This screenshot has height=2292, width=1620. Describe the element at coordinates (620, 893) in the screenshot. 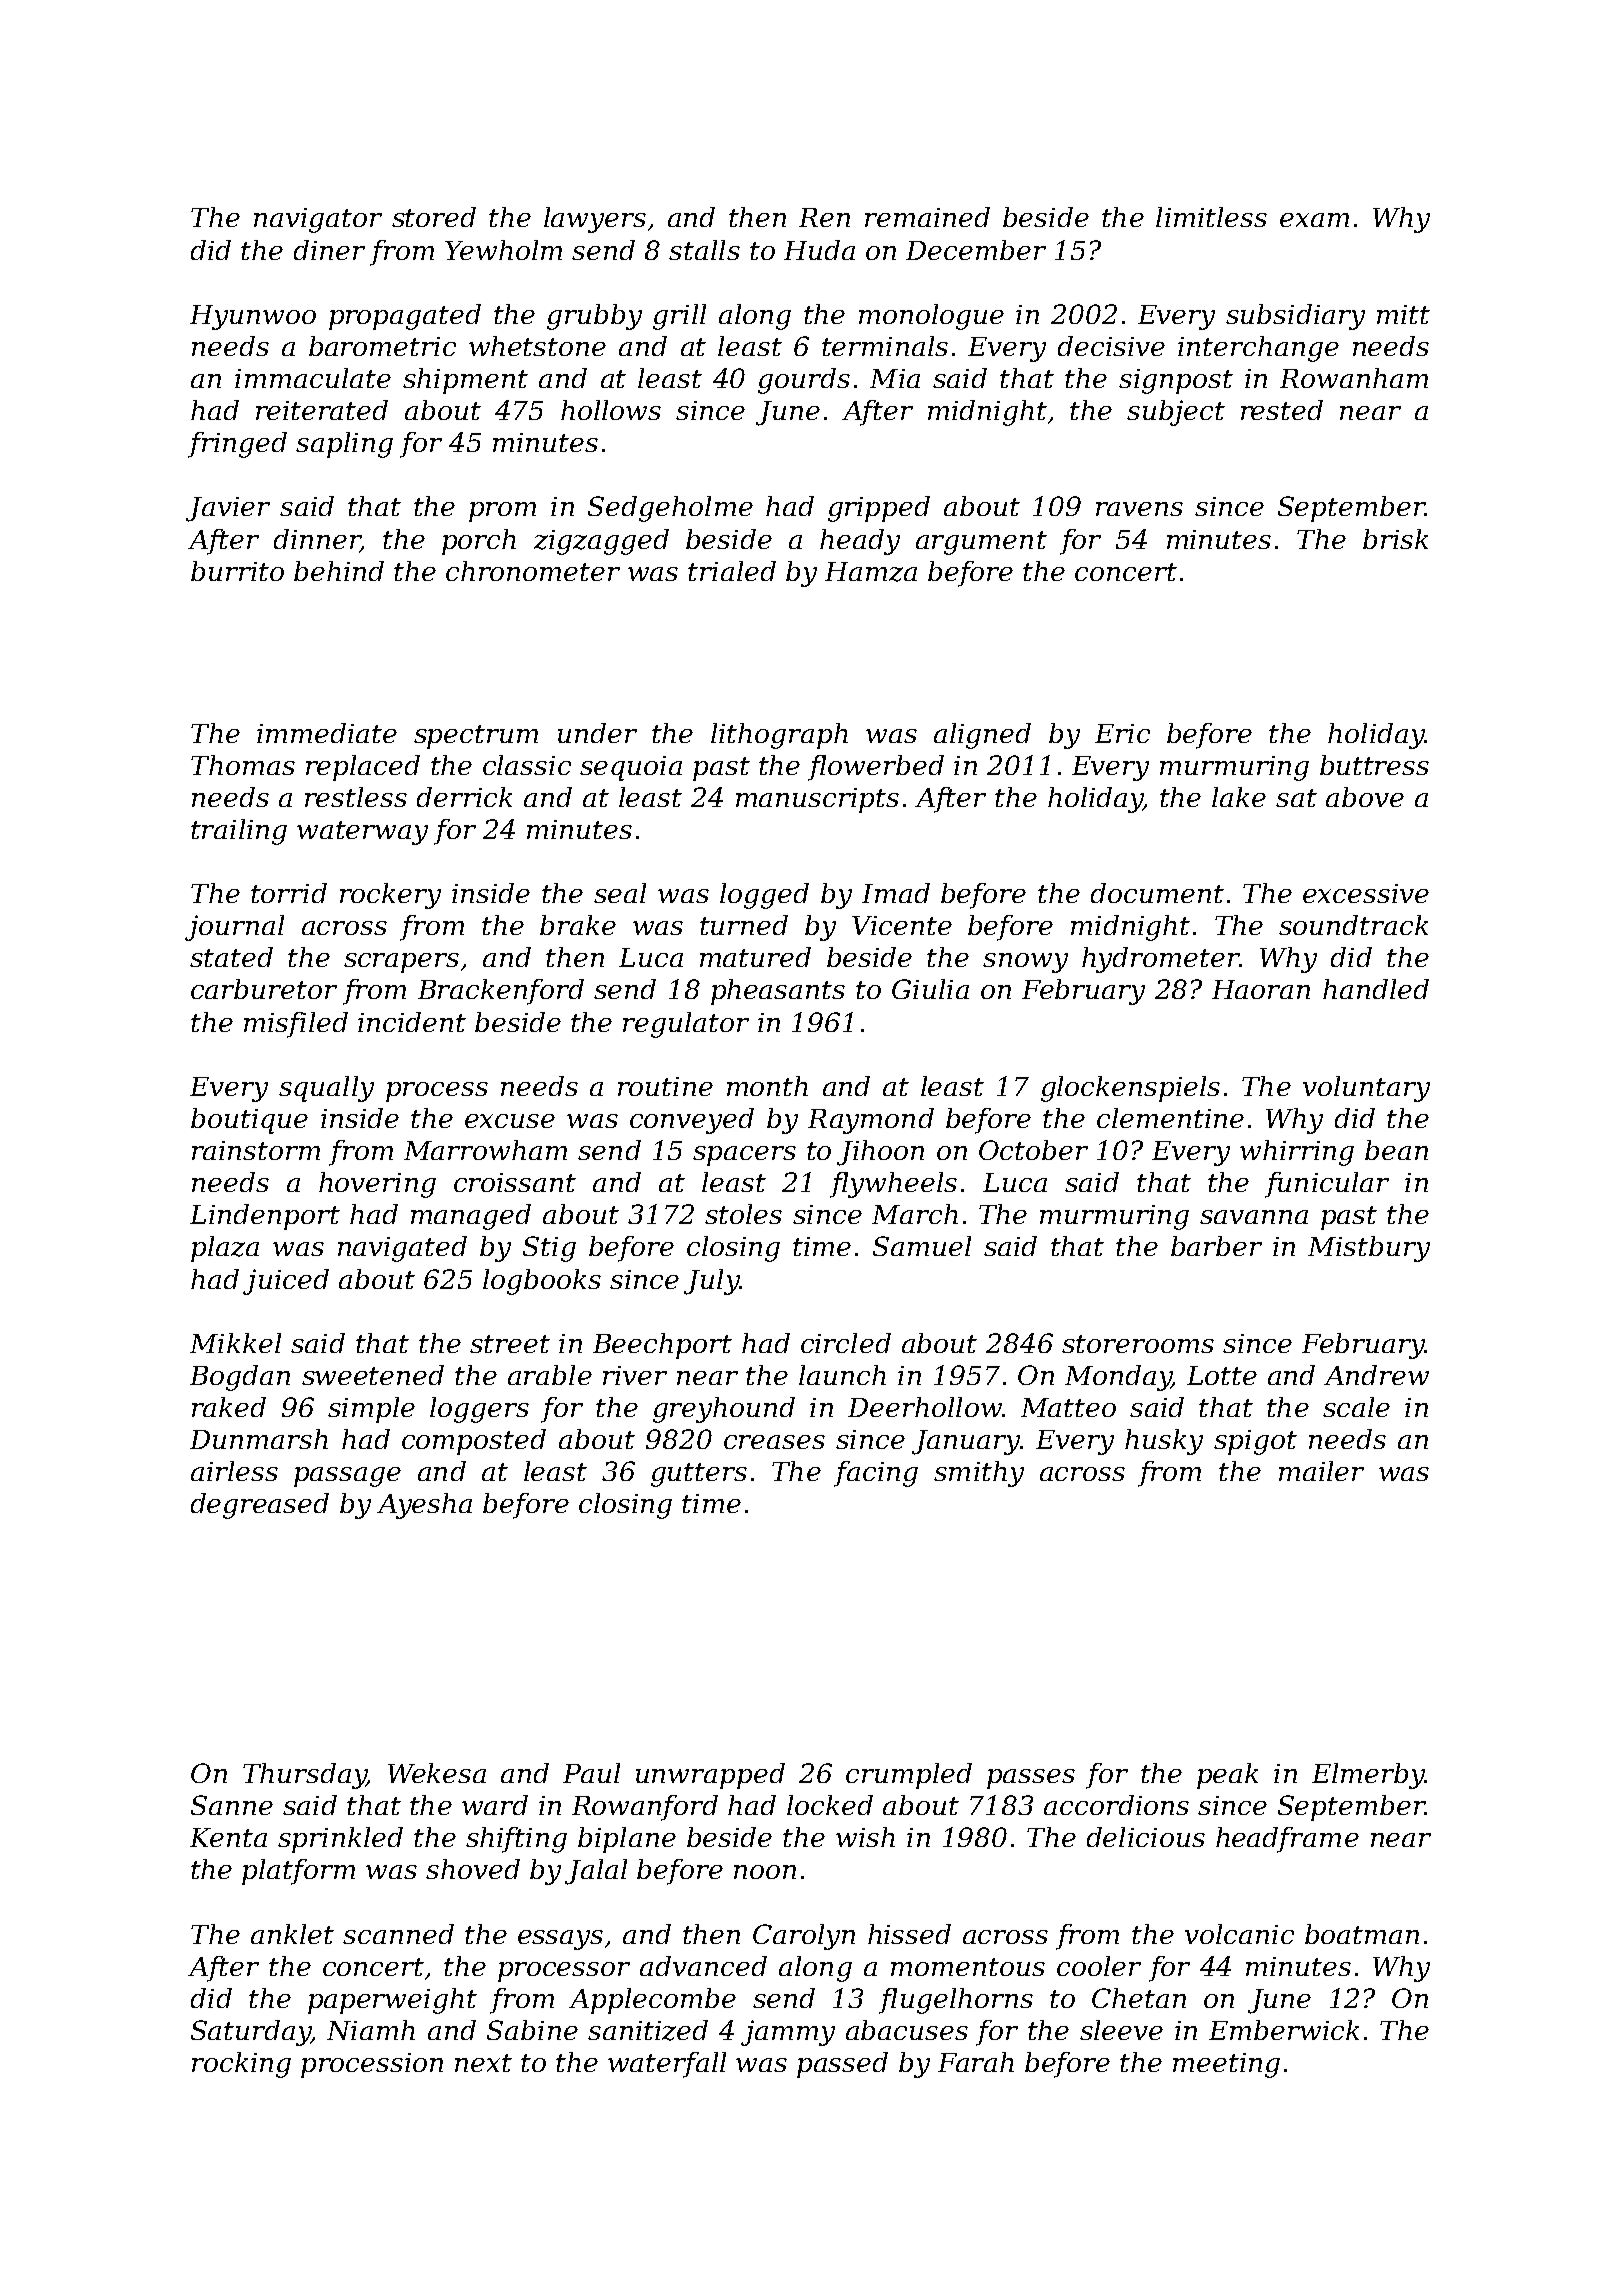

I see `seal` at that location.
